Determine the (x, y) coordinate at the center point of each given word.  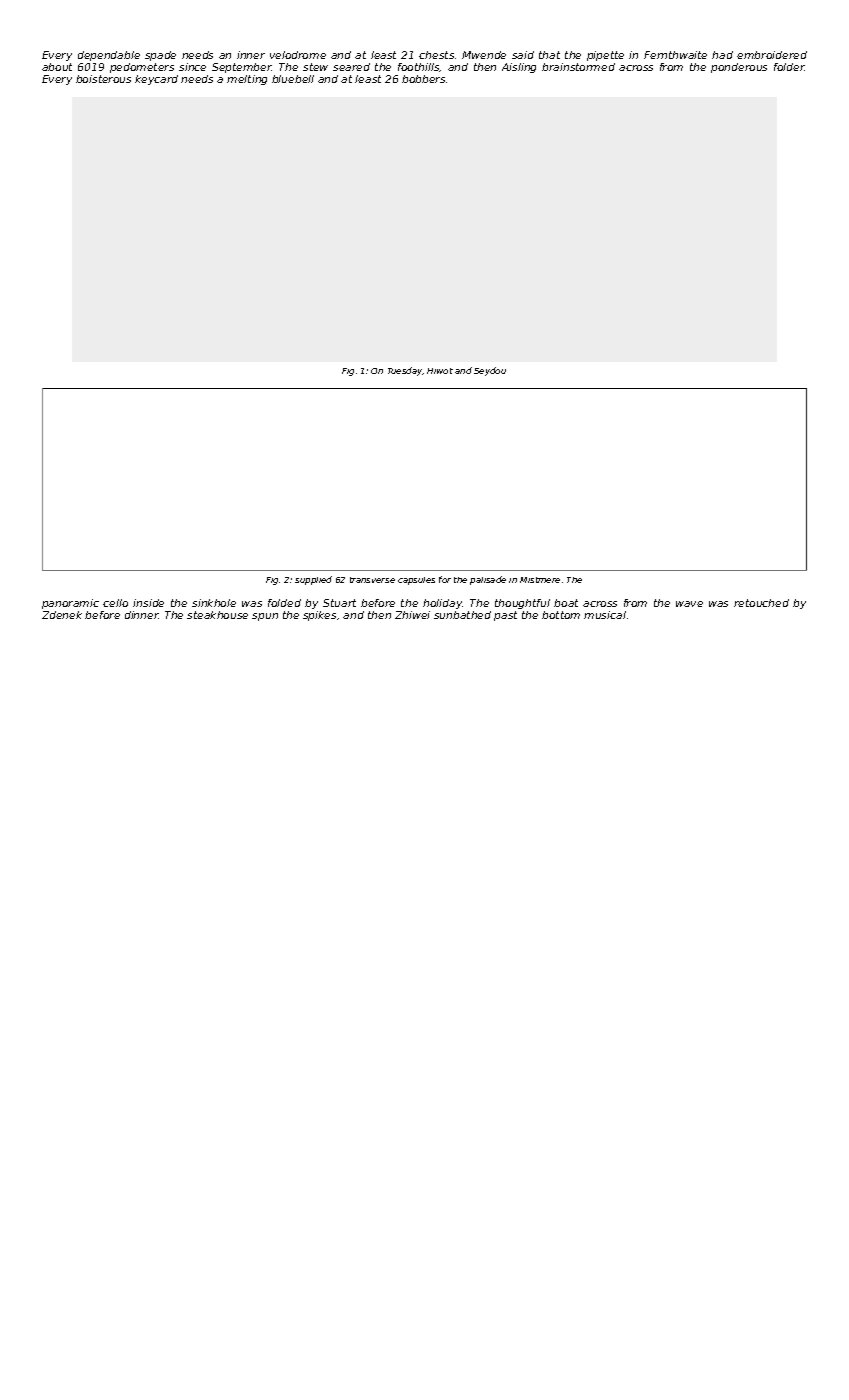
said (523, 55)
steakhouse (217, 615)
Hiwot (440, 371)
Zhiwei (412, 615)
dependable (109, 56)
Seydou (490, 371)
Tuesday (405, 371)
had (722, 55)
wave (689, 604)
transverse (372, 580)
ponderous (739, 68)
